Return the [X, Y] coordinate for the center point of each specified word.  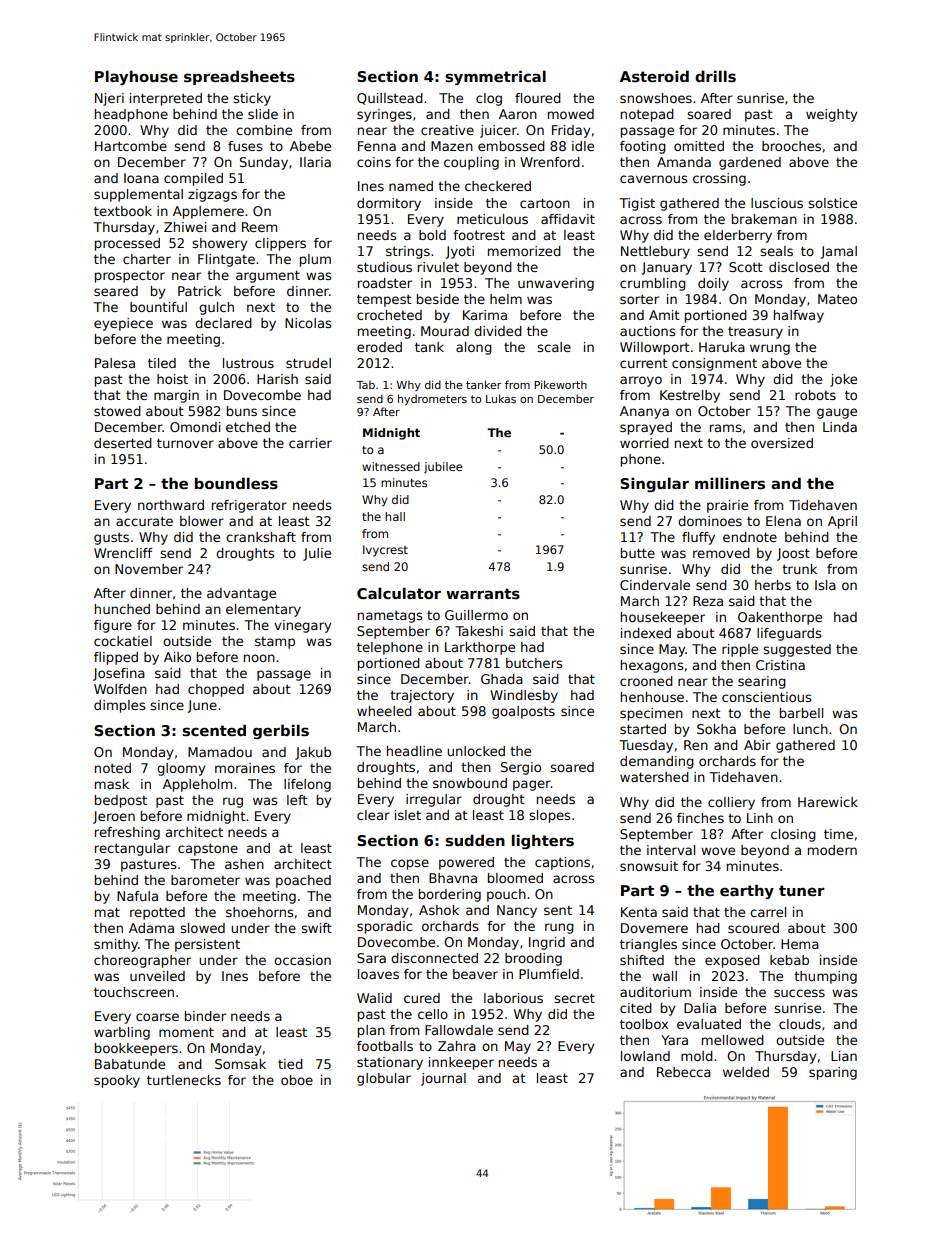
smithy [116, 945]
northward [171, 505]
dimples [120, 706]
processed [127, 244]
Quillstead [390, 99]
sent [558, 910]
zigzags [212, 195]
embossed [511, 146]
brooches [791, 146]
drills [715, 76]
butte [638, 553]
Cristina [780, 665]
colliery [731, 803]
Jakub [313, 753]
